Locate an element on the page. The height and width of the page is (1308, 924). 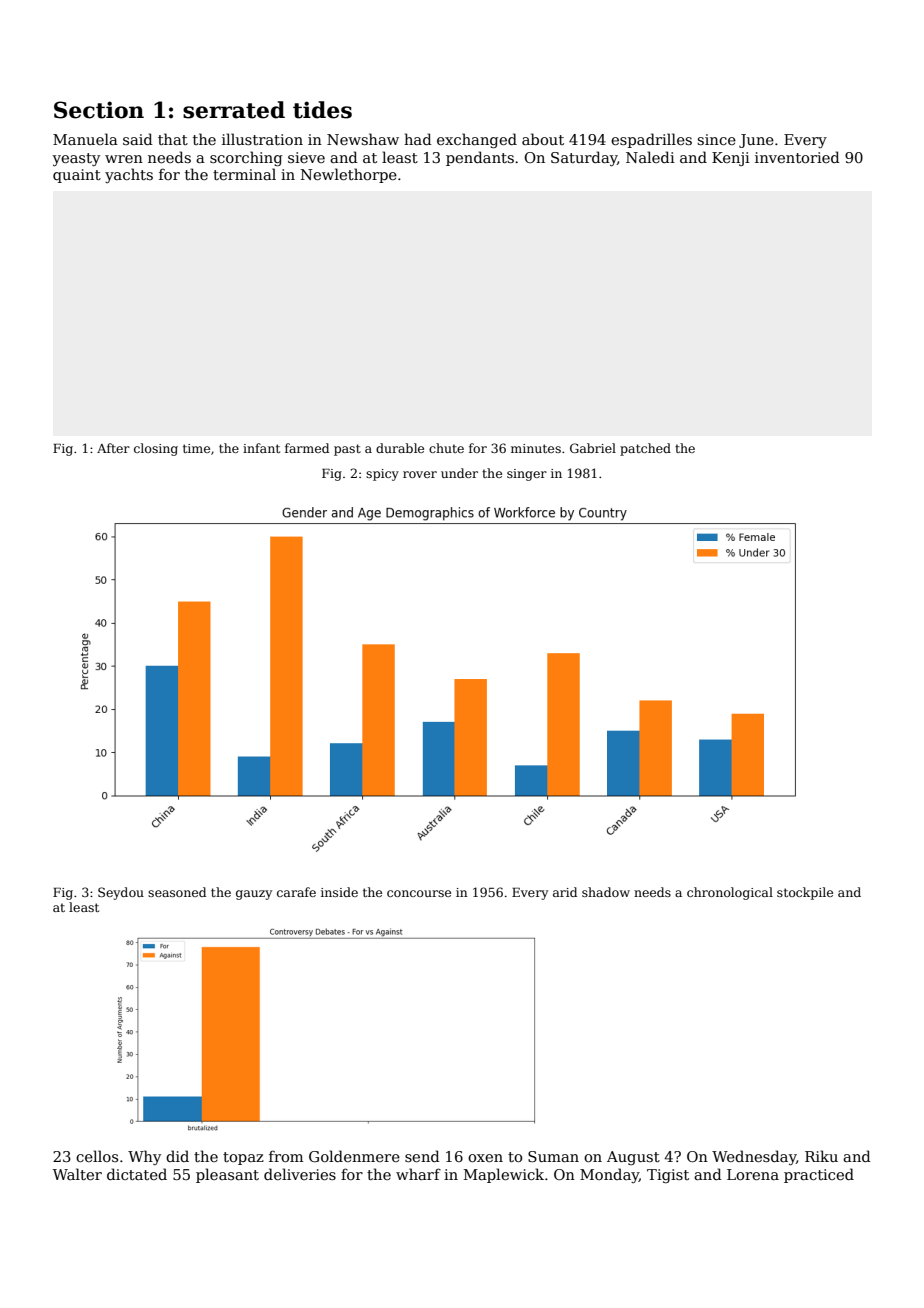
seasoned is located at coordinates (177, 892).
